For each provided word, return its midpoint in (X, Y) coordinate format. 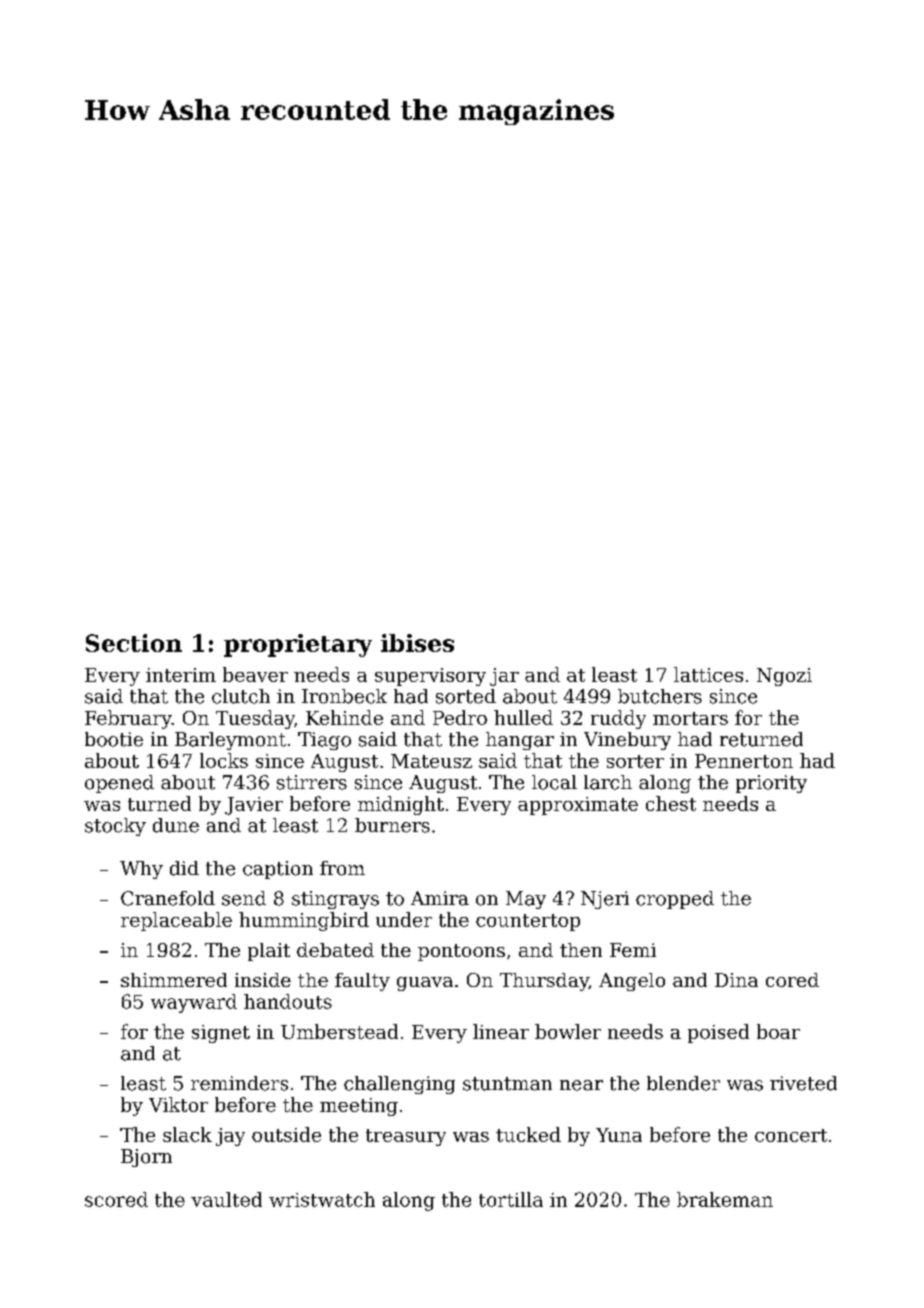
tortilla (511, 1199)
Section (134, 643)
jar (504, 677)
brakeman (725, 1199)
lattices (708, 674)
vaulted (226, 1199)
